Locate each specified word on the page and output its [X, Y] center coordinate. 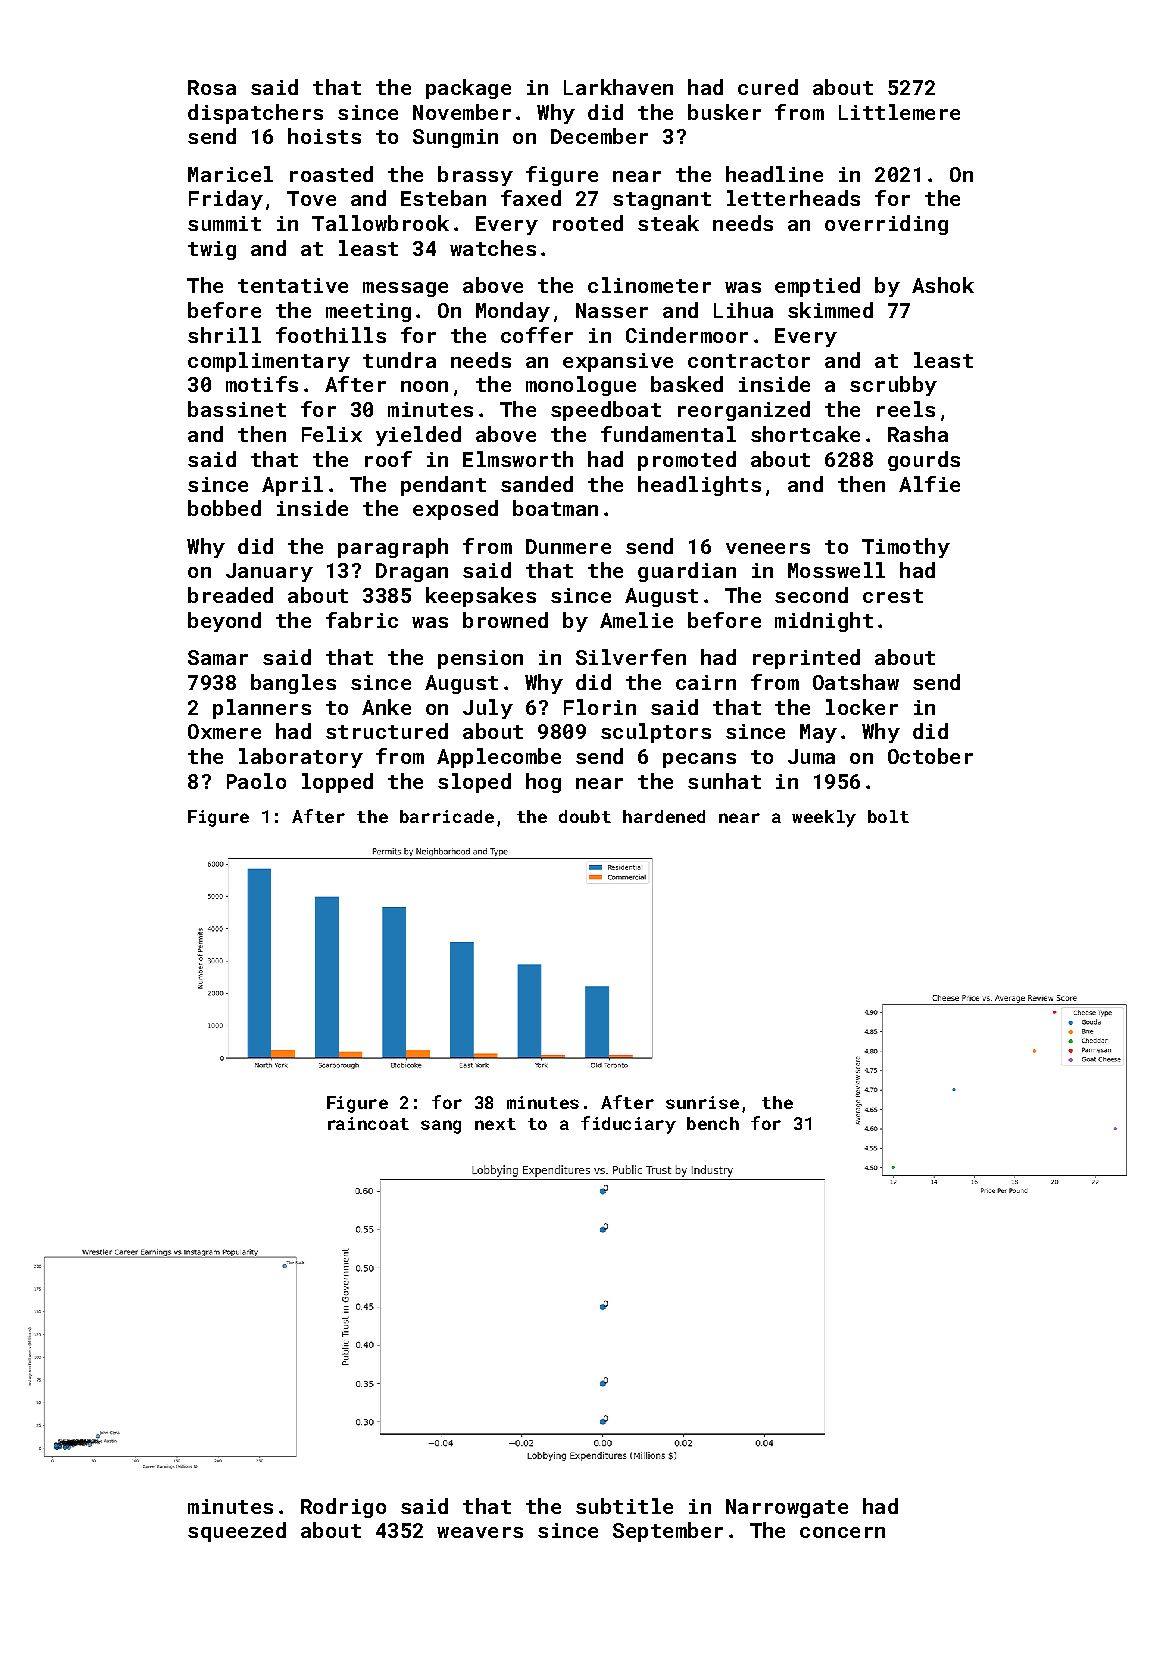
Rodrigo [343, 1508]
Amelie [636, 620]
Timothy [906, 548]
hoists [324, 136]
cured [768, 87]
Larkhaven [618, 87]
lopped [337, 783]
